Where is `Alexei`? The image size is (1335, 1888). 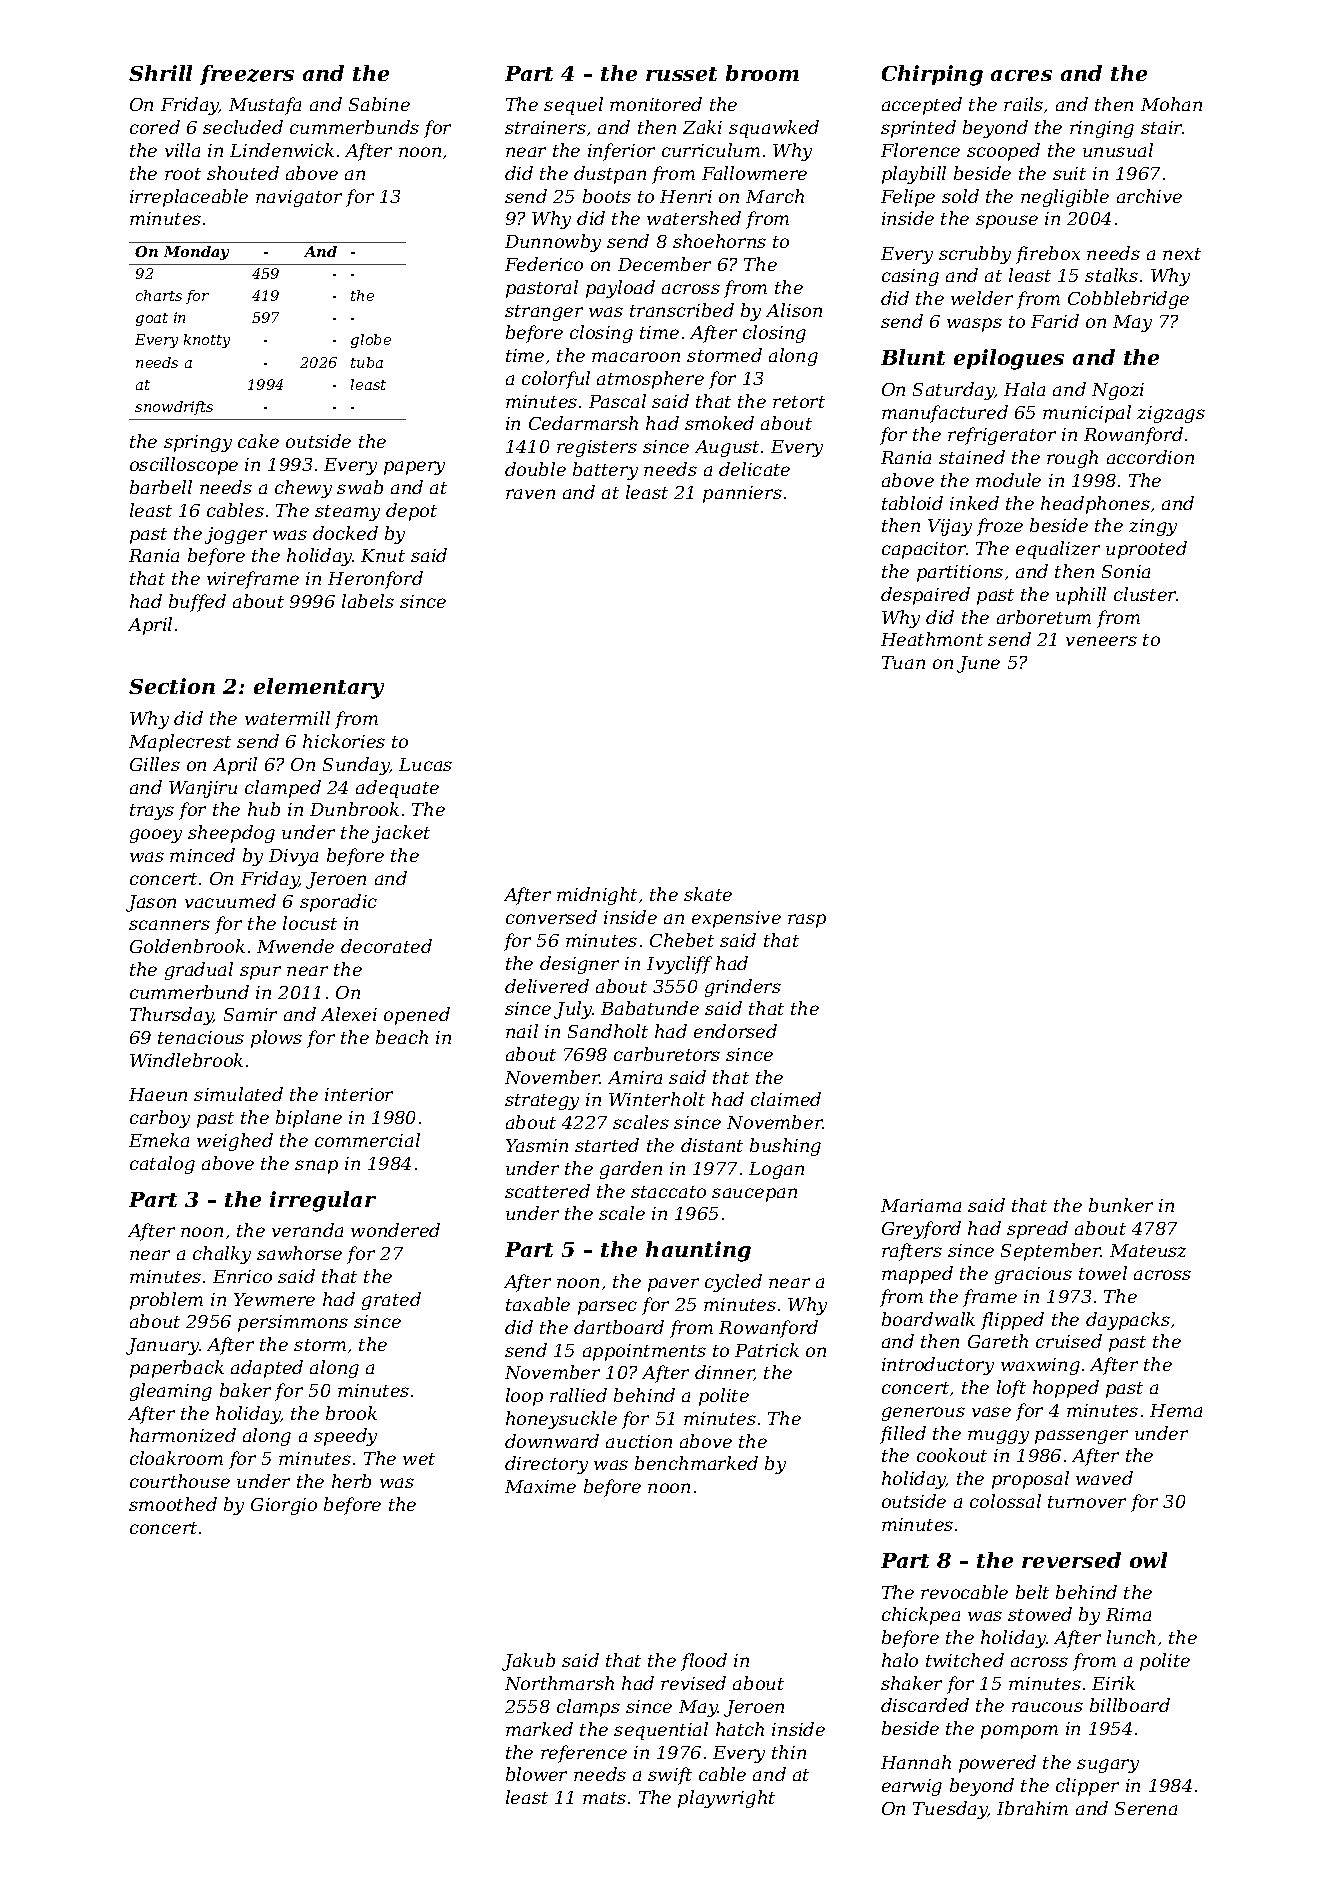 Alexei is located at coordinates (349, 1014).
